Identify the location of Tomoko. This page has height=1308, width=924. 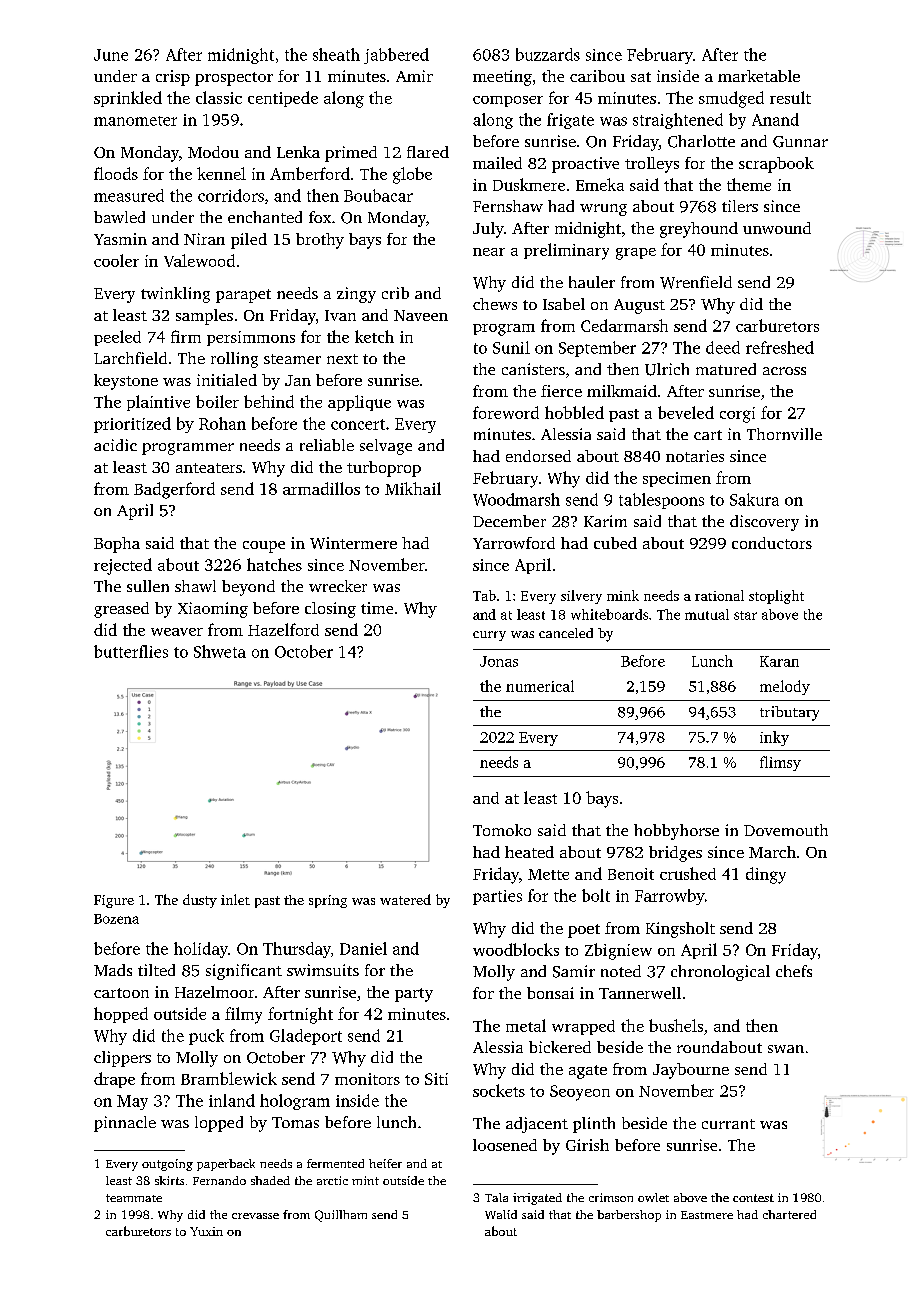
(502, 830).
